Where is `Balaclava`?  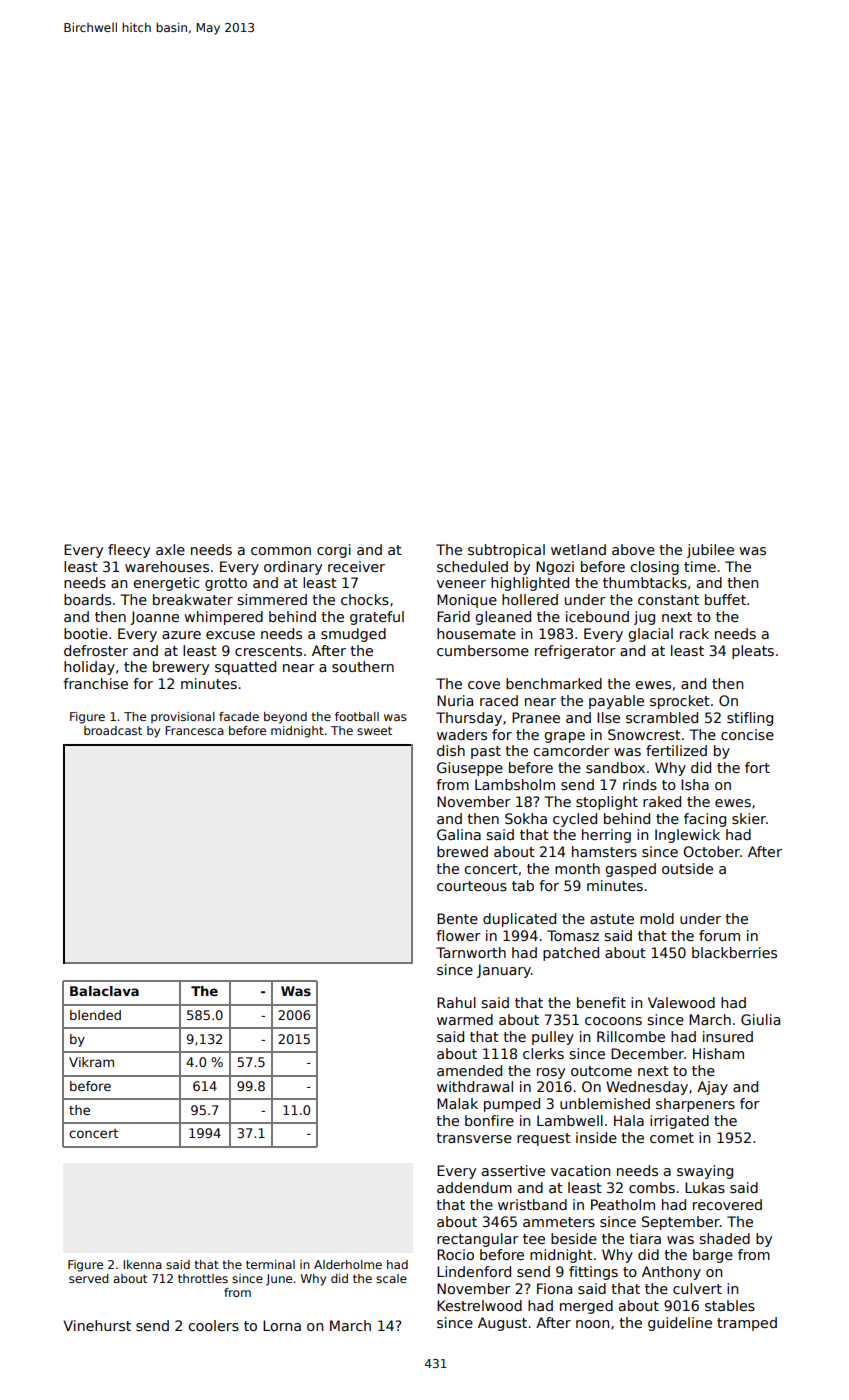 Balaclava is located at coordinates (104, 991).
